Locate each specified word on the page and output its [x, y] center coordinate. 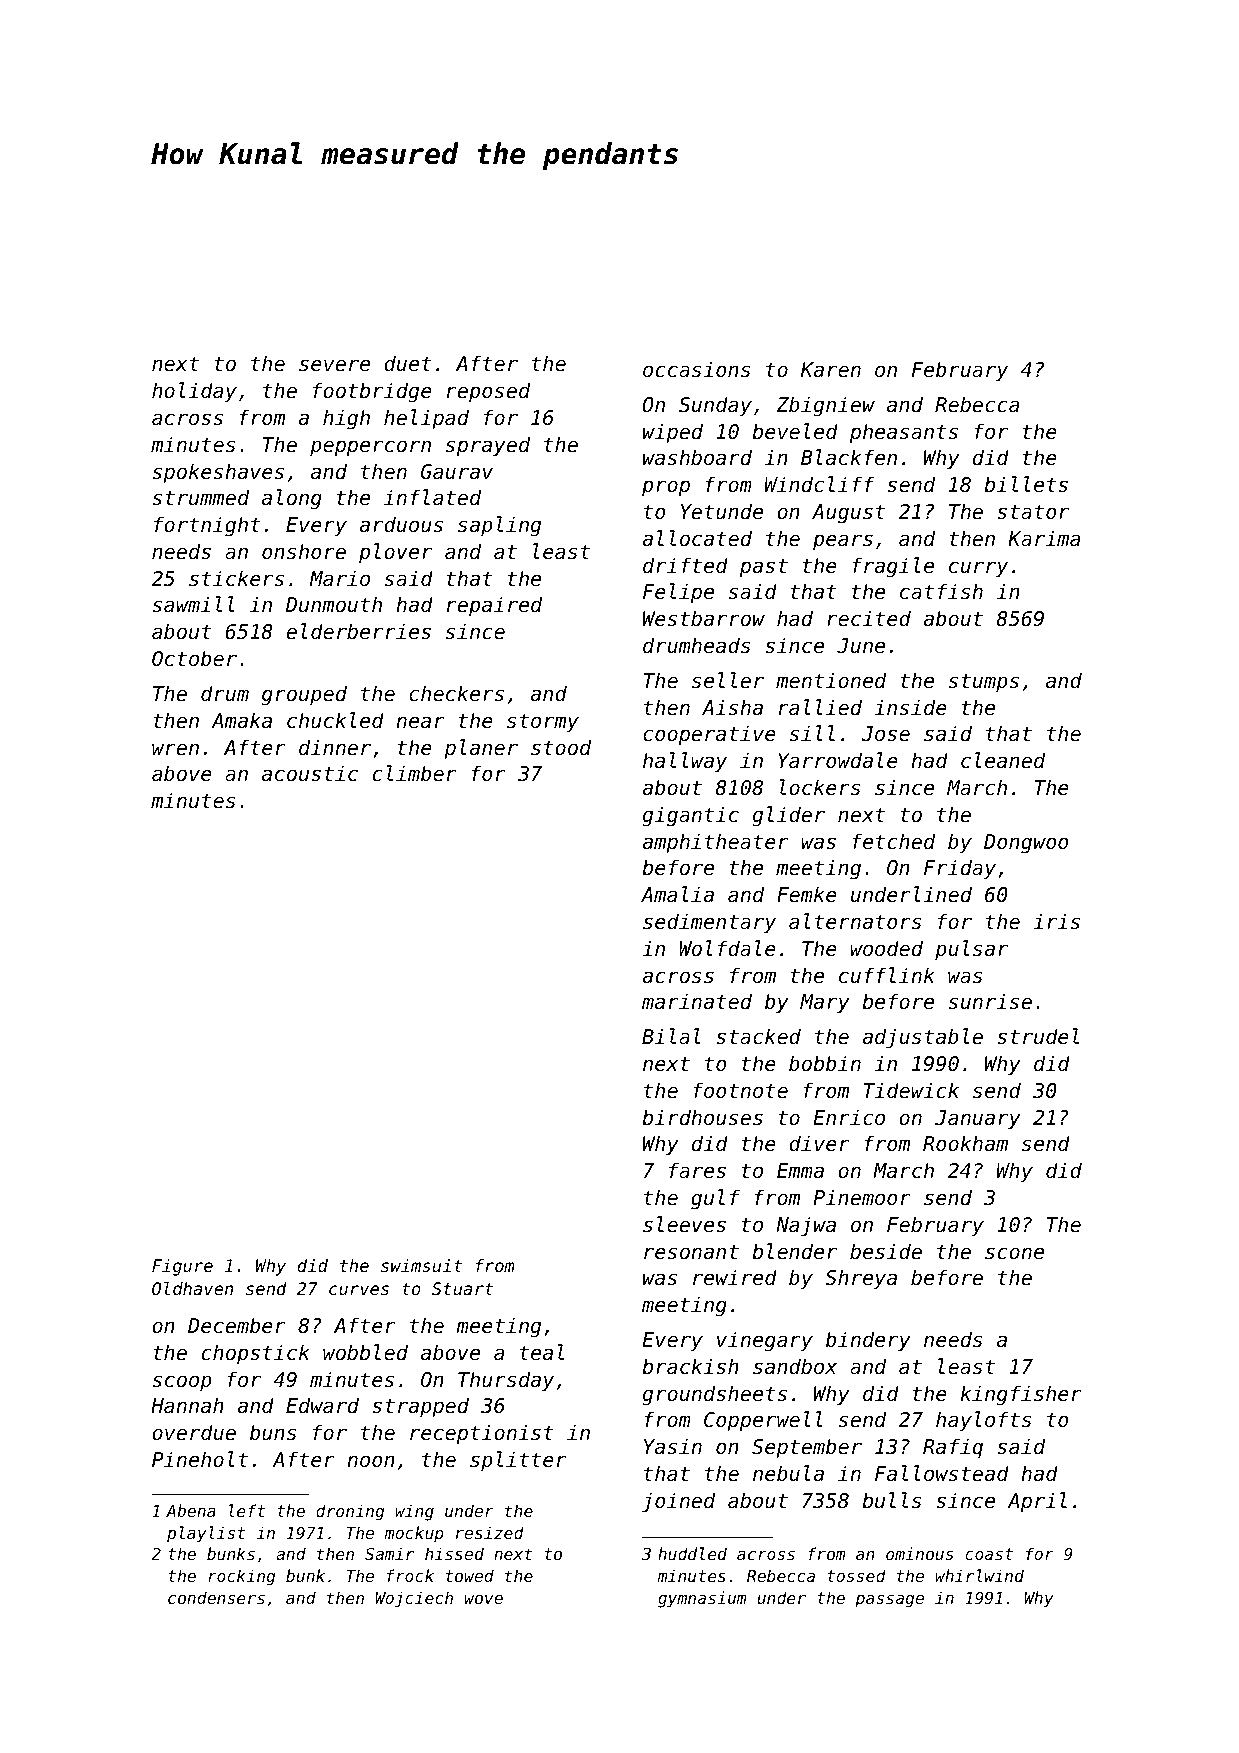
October [194, 658]
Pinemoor [862, 1197]
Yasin [673, 1446]
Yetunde [722, 511]
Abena [191, 1510]
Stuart [462, 1288]
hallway [685, 762]
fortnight [207, 526]
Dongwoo [1026, 844]
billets [1026, 484]
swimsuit [421, 1265]
